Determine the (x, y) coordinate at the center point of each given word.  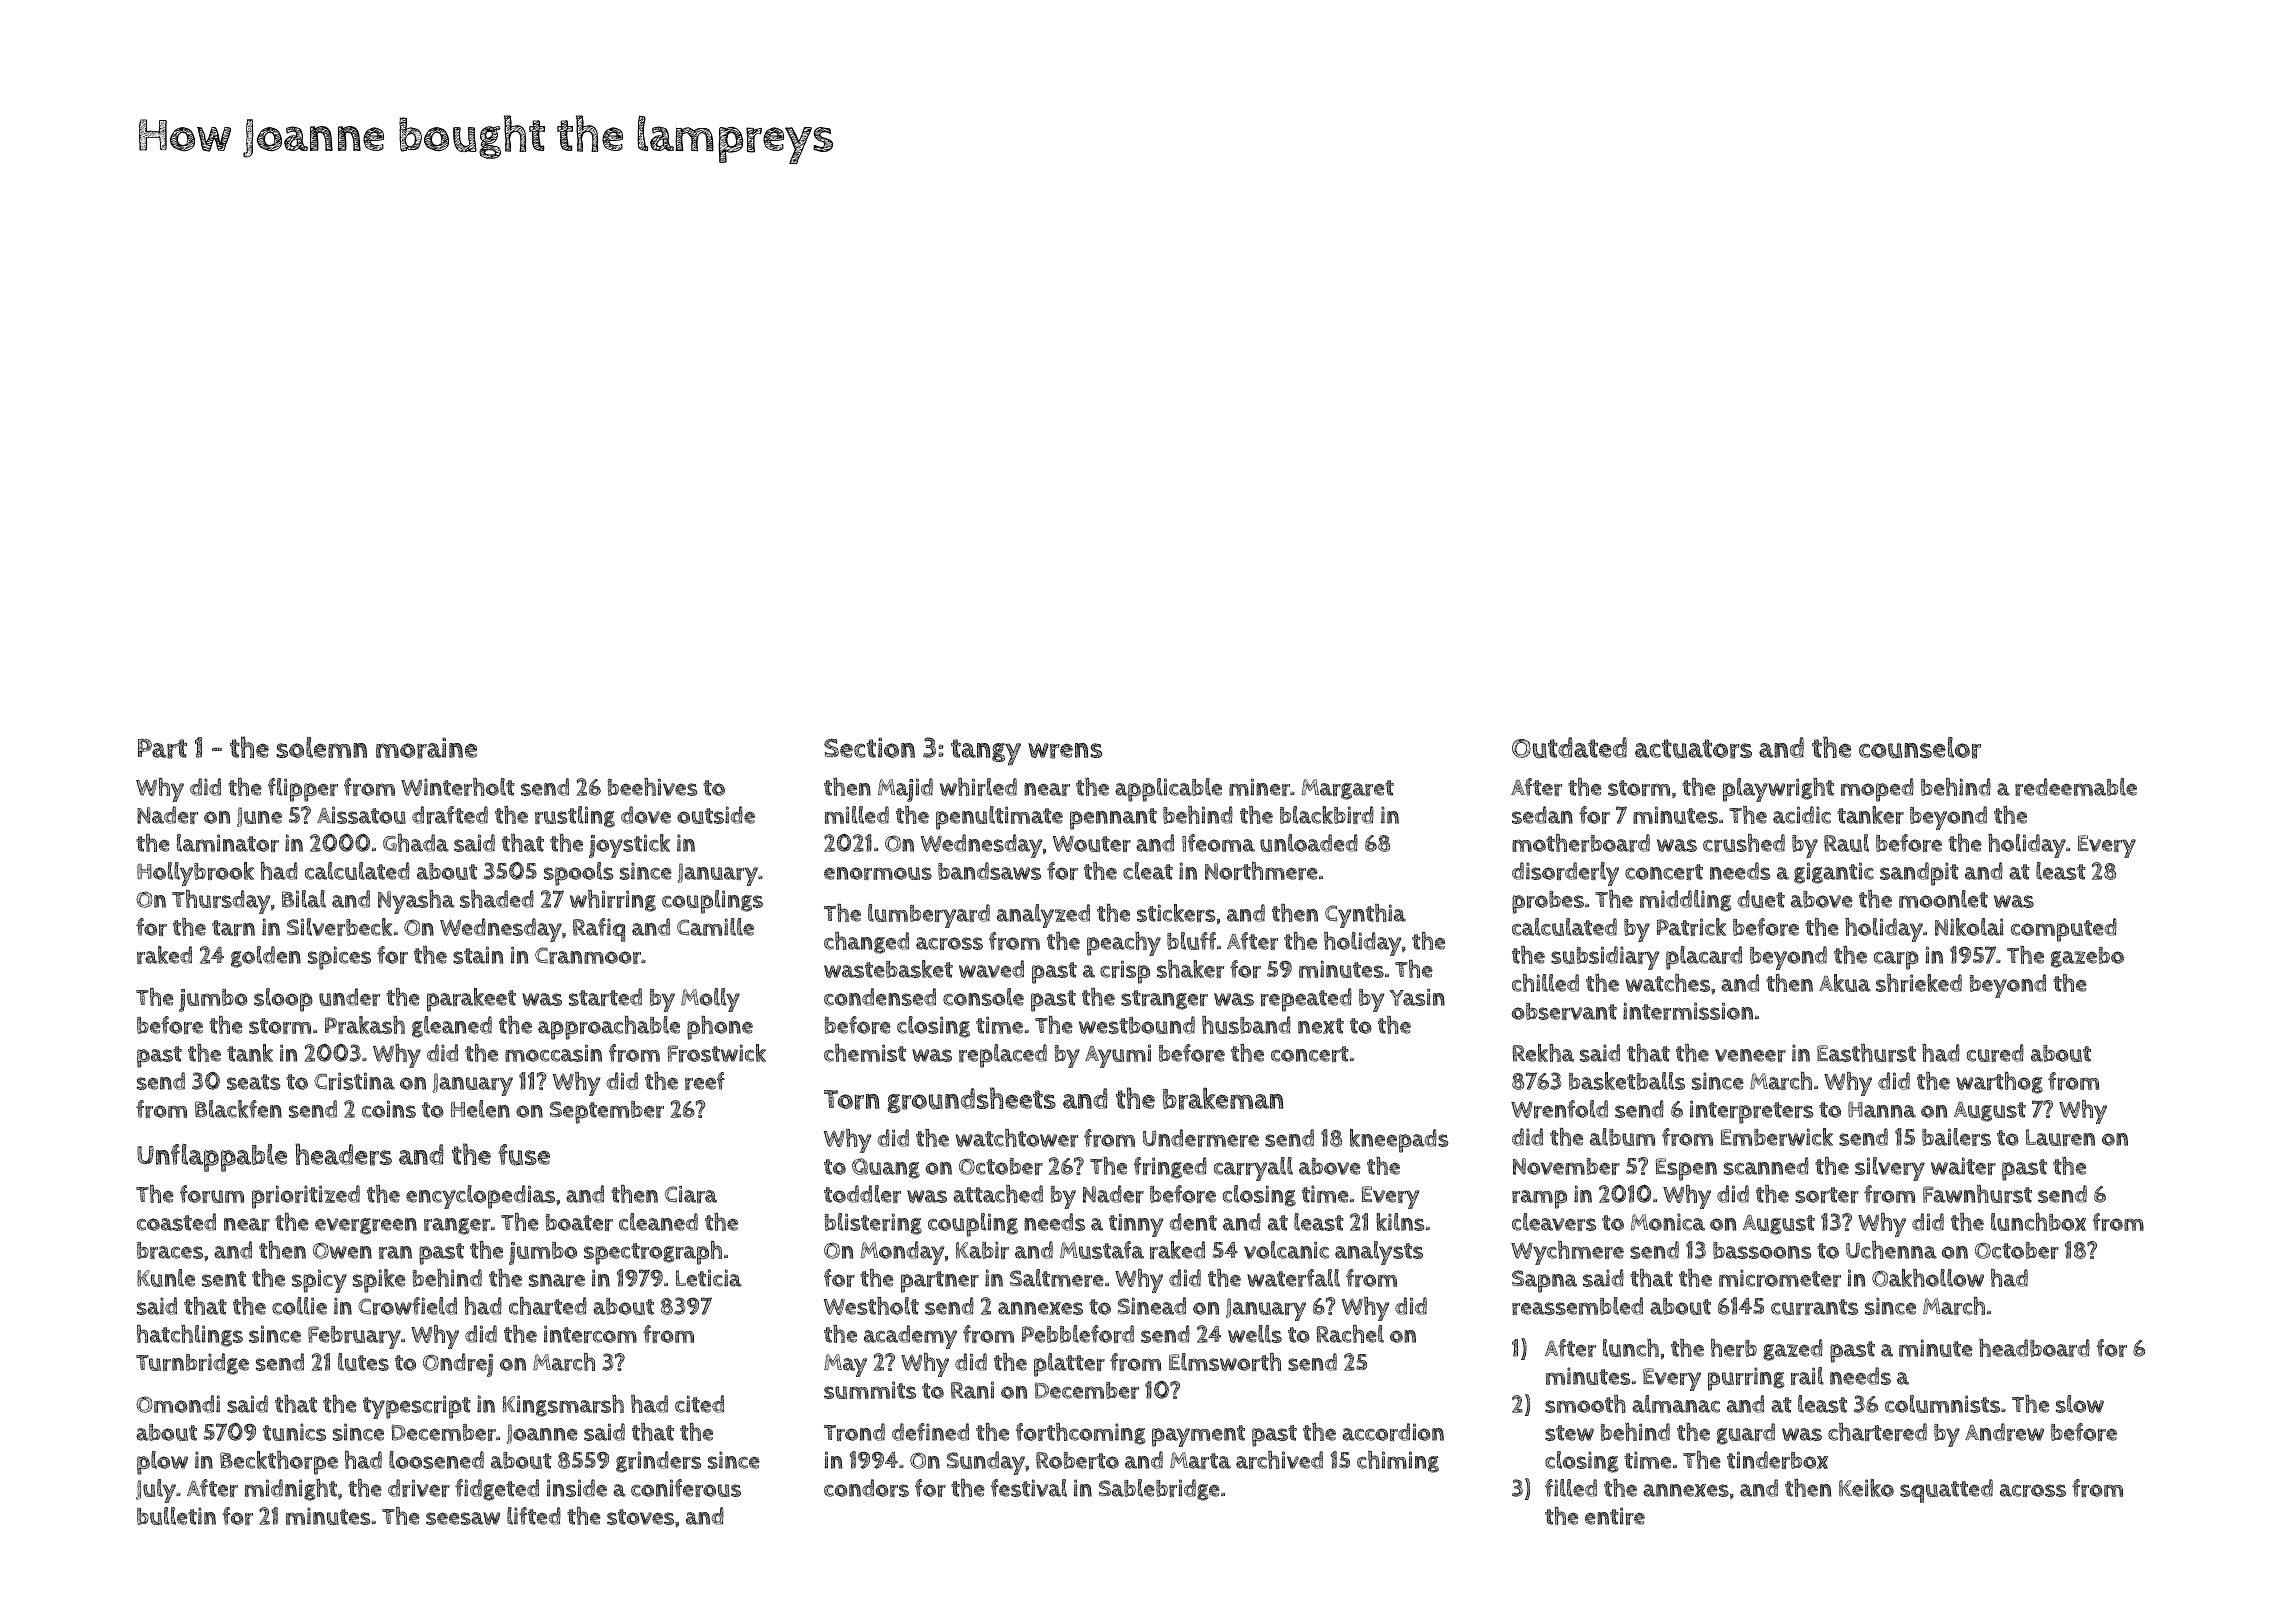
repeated (1306, 1000)
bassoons (1762, 1250)
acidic (1802, 815)
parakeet (471, 1000)
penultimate (999, 818)
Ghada (416, 843)
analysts (1379, 1253)
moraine (426, 748)
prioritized (306, 1197)
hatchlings (190, 1336)
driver (419, 1488)
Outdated (1569, 748)
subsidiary (1605, 958)
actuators (1693, 749)
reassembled (1577, 1306)
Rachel (1350, 1334)
